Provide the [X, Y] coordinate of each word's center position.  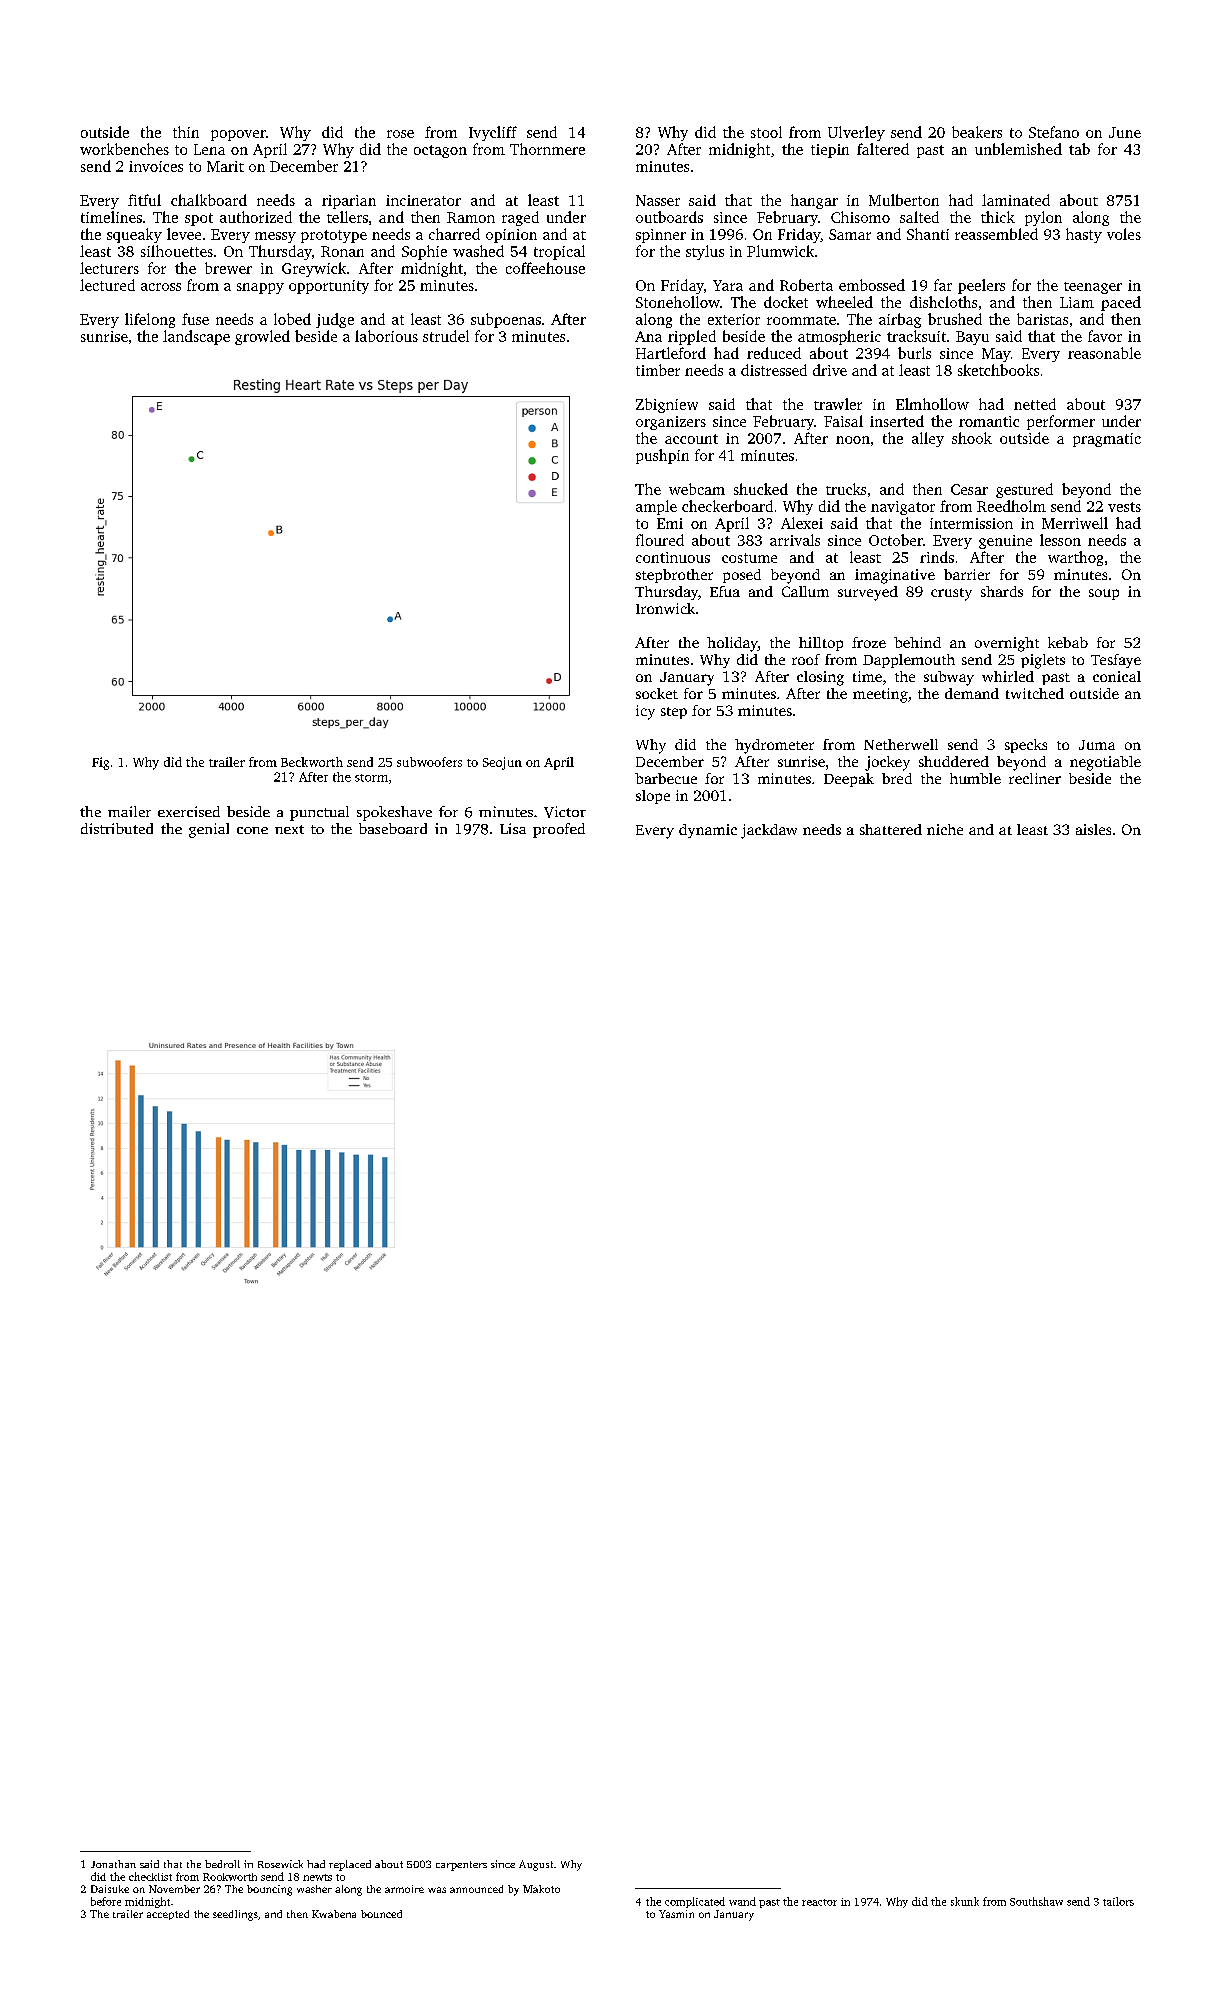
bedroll [222, 1864]
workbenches [124, 149]
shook [972, 438]
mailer [129, 811]
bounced [381, 1914]
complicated [695, 1902]
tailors [1118, 1901]
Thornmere [547, 149]
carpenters [461, 1866]
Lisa [513, 828]
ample [656, 507]
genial [209, 830]
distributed [117, 828]
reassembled [996, 234]
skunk [965, 1901]
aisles [1093, 829]
